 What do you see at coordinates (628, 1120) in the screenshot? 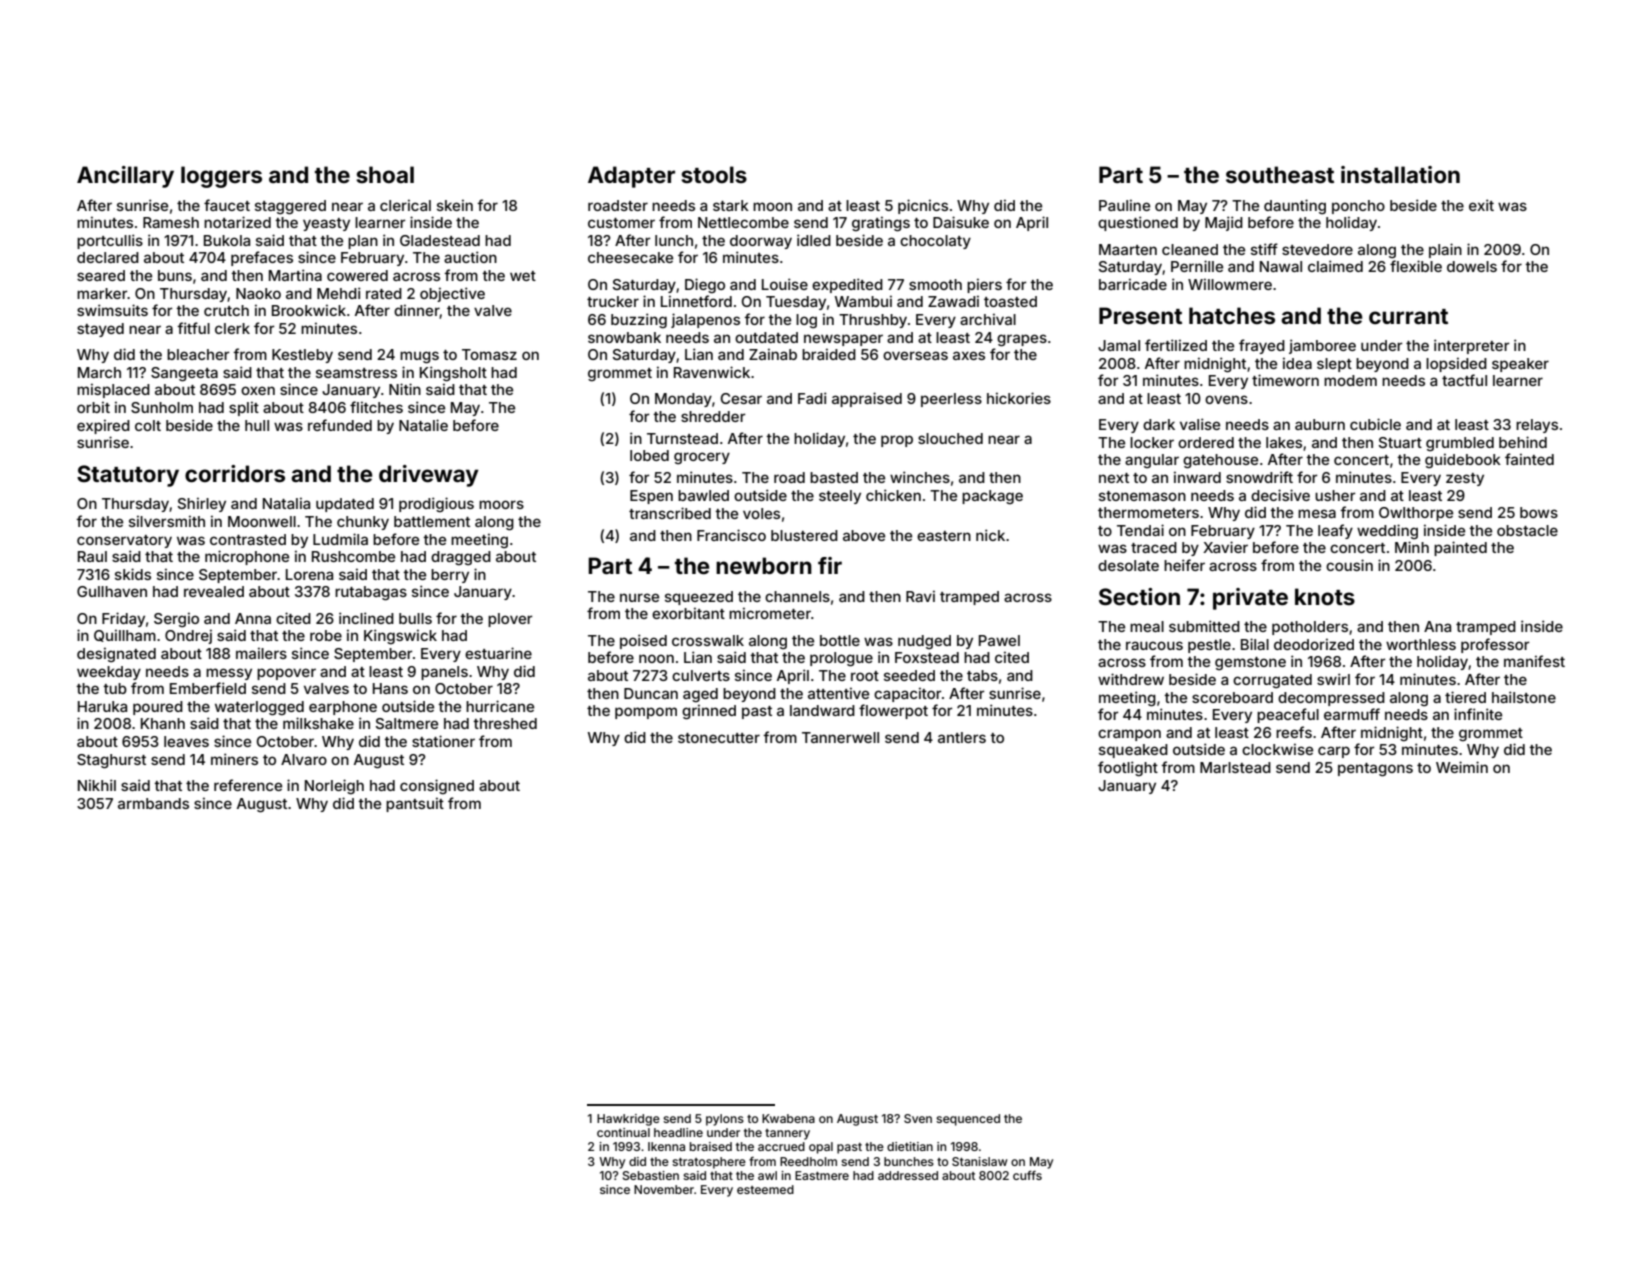
I see `Hawkridge` at bounding box center [628, 1120].
